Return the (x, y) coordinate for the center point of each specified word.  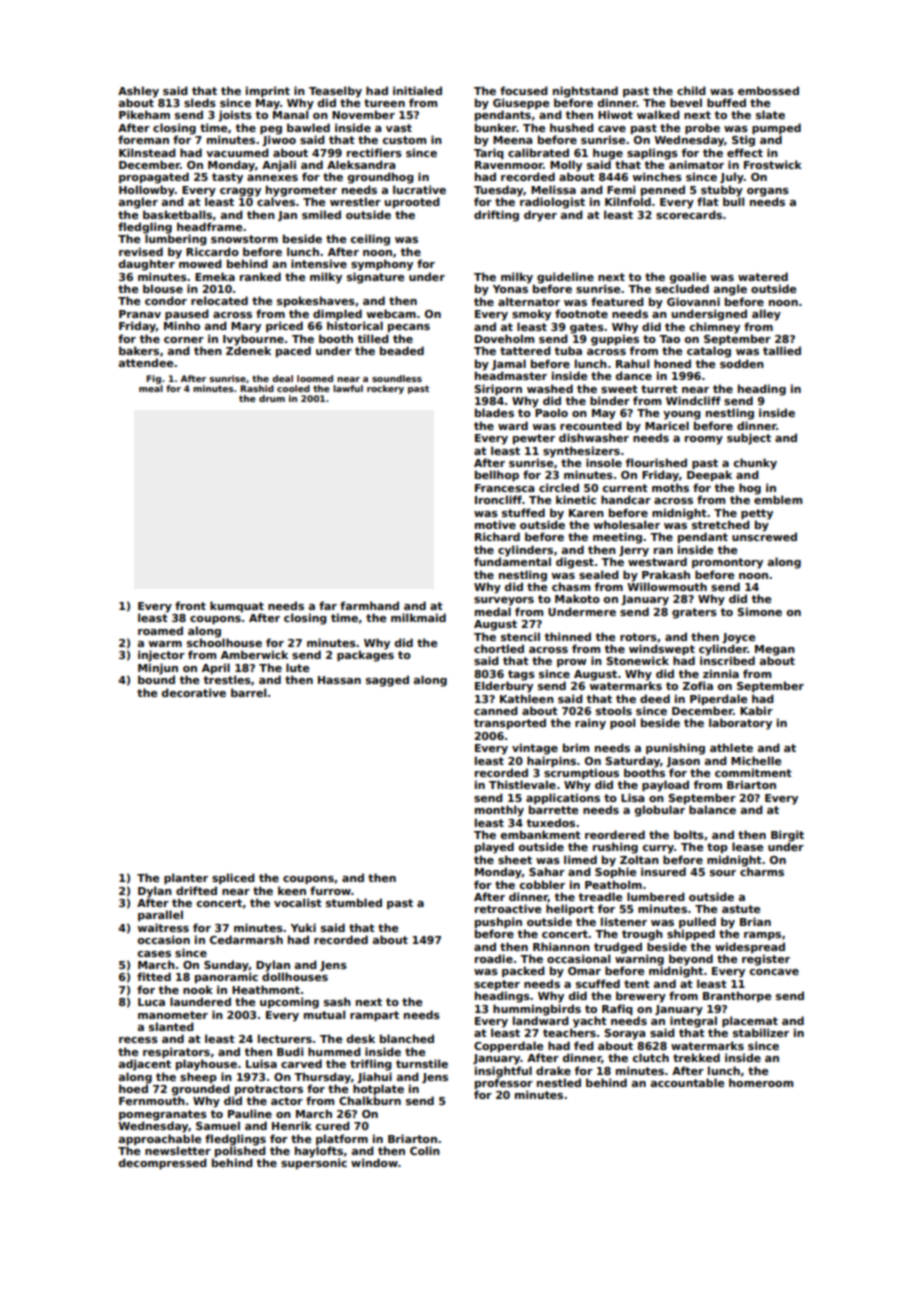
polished (240, 1151)
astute (741, 909)
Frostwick (773, 164)
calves (276, 201)
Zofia (697, 685)
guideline (565, 278)
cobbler (542, 884)
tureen (384, 103)
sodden (742, 363)
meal (151, 388)
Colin (425, 1150)
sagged (387, 681)
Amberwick (254, 654)
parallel (160, 915)
